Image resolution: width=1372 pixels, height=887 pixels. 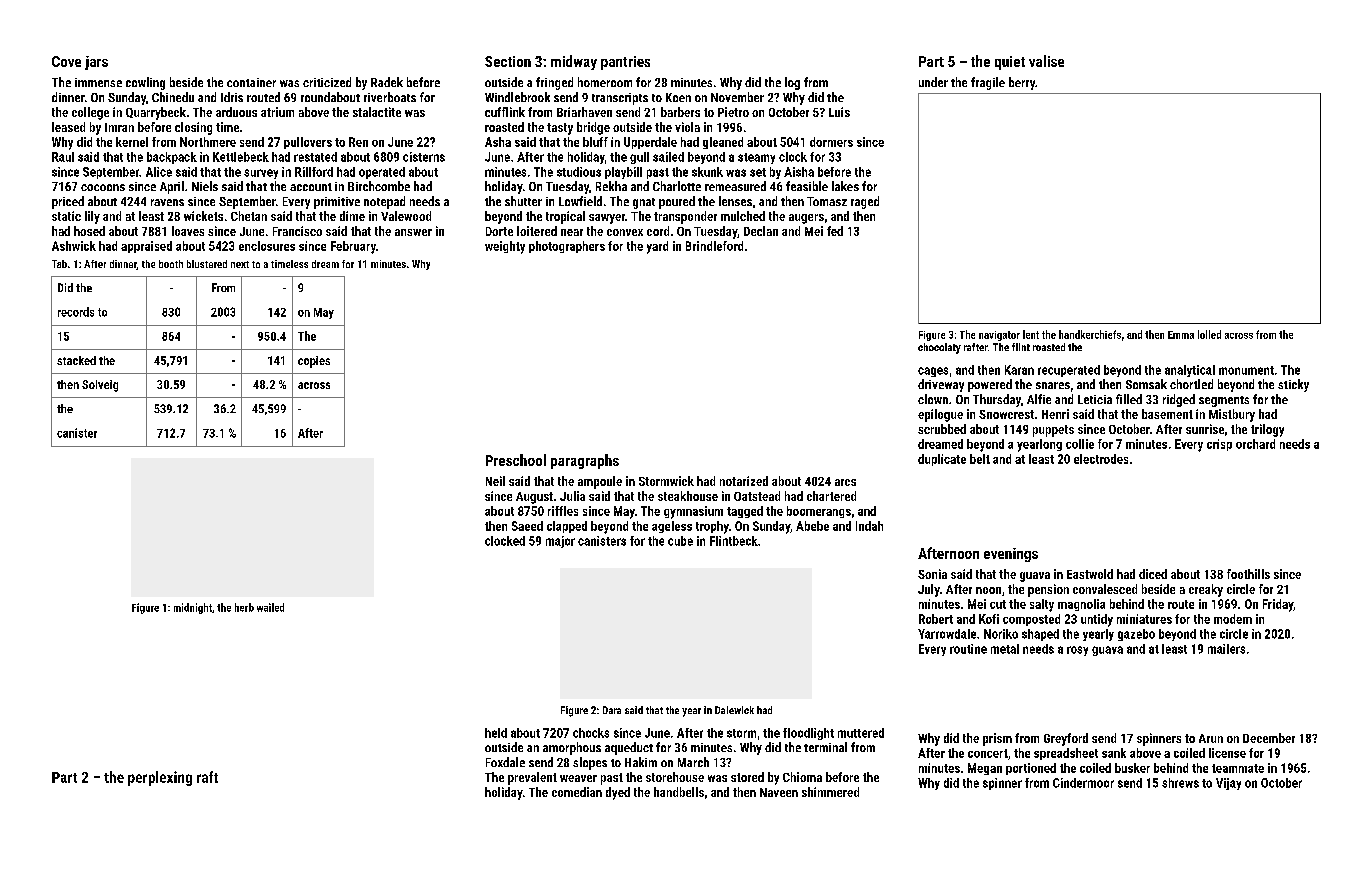 What do you see at coordinates (835, 231) in the page?
I see `fed` at bounding box center [835, 231].
